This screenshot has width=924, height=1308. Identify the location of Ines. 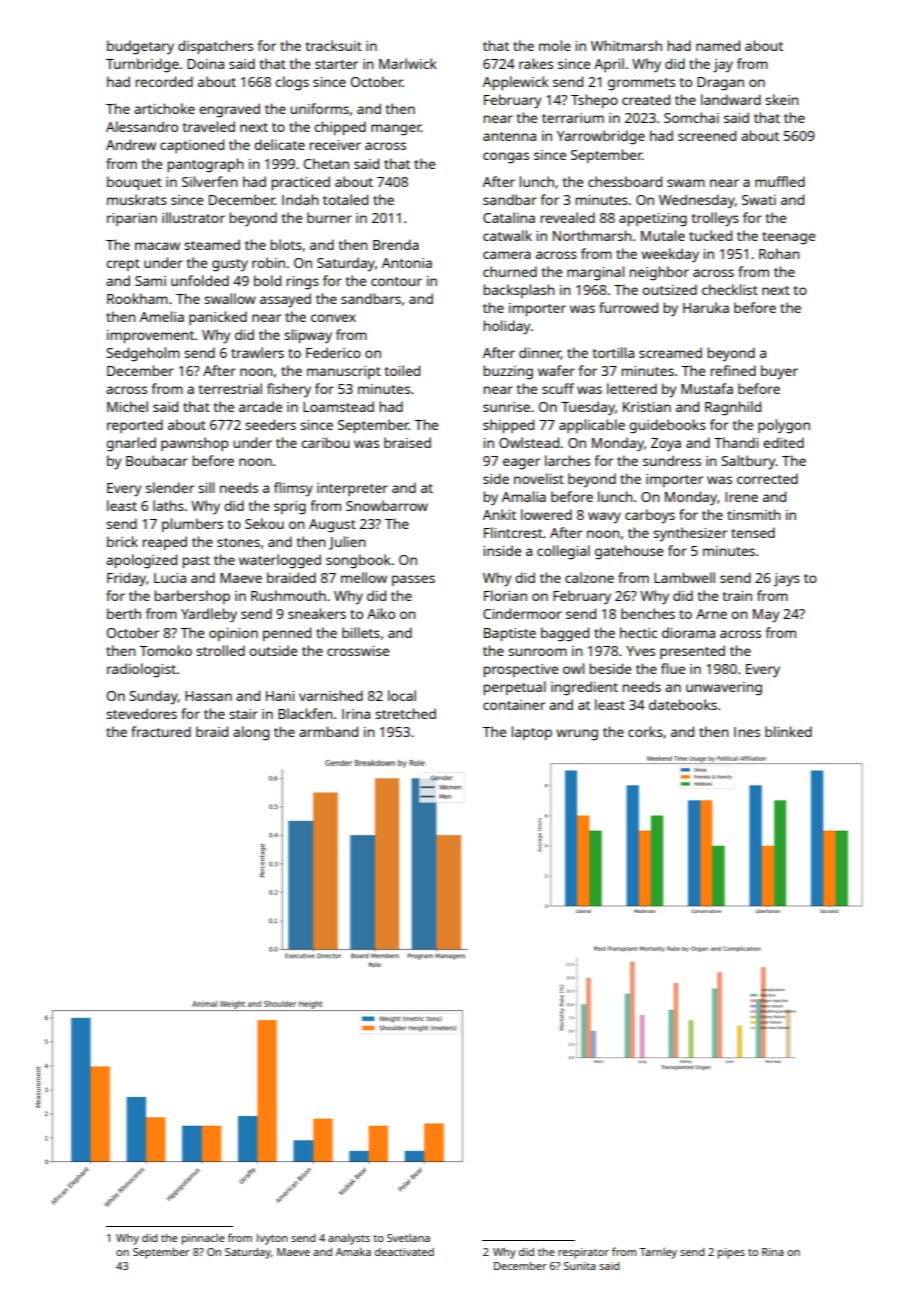
(747, 732).
